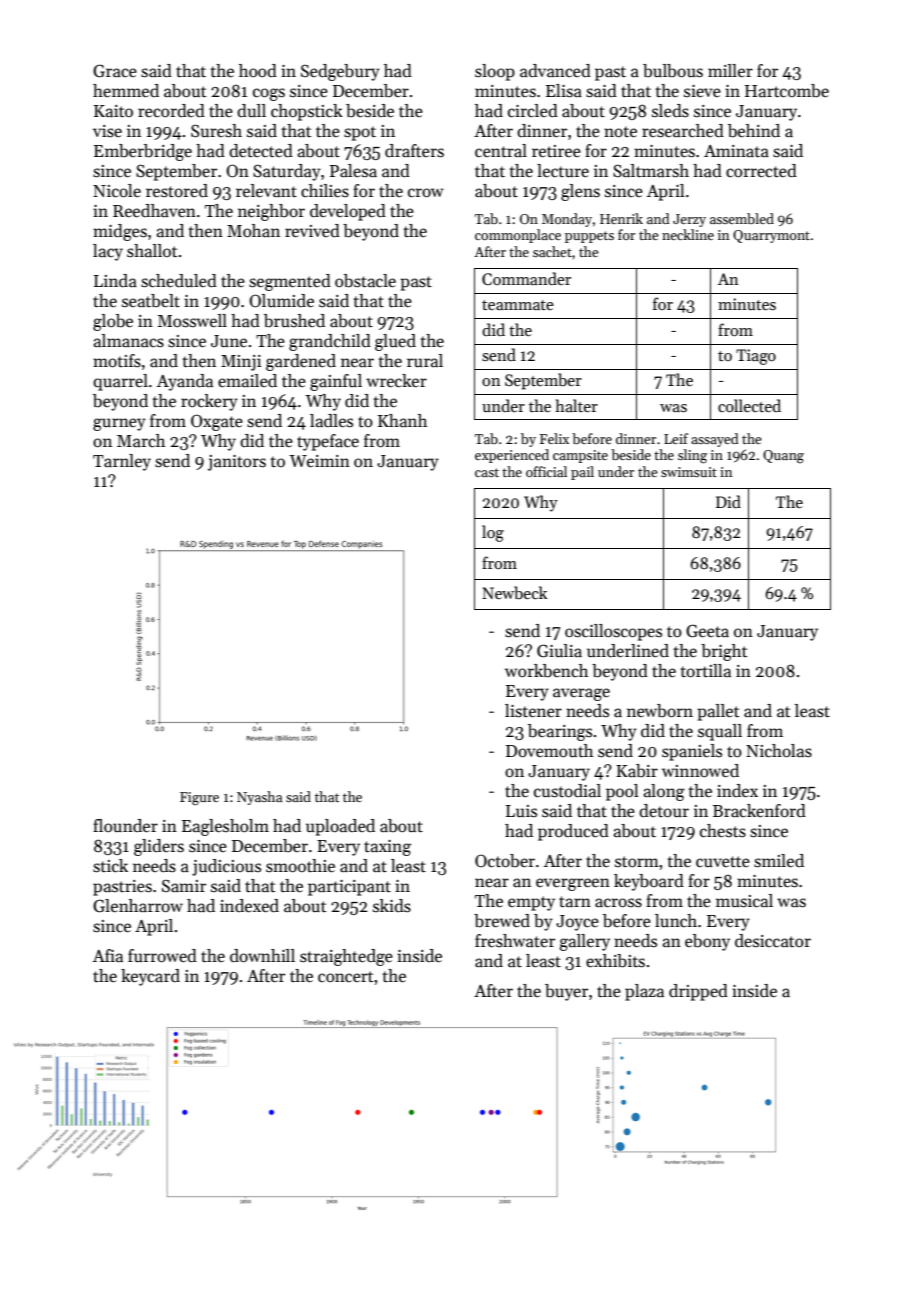  What do you see at coordinates (117, 361) in the page?
I see `motifs` at bounding box center [117, 361].
